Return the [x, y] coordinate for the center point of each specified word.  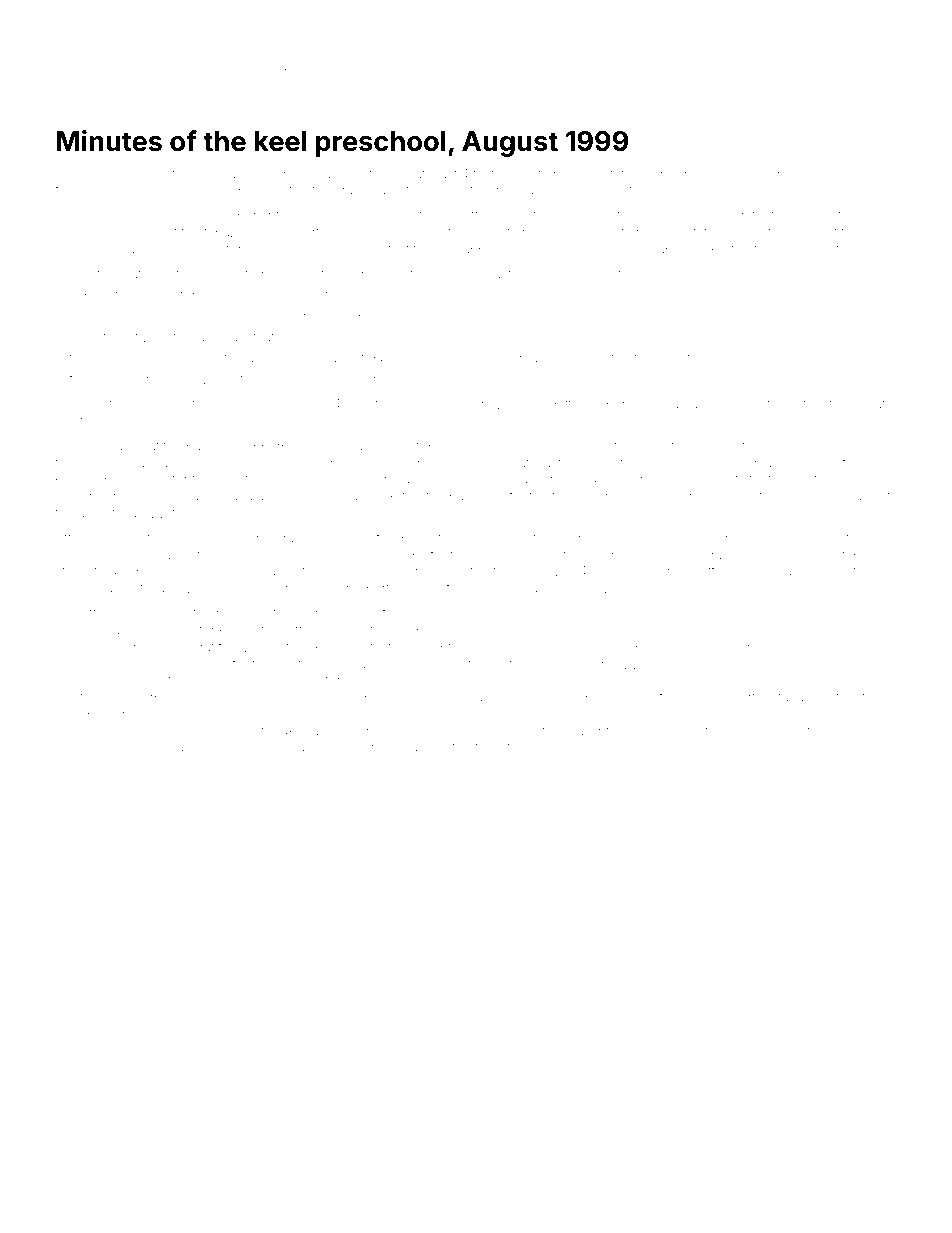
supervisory [645, 481]
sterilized [558, 479]
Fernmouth [202, 358]
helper [606, 405]
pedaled [716, 174]
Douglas [251, 748]
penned [261, 192]
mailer [583, 731]
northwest [826, 571]
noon [510, 216]
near [246, 539]
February [523, 359]
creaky [266, 465]
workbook [589, 538]
